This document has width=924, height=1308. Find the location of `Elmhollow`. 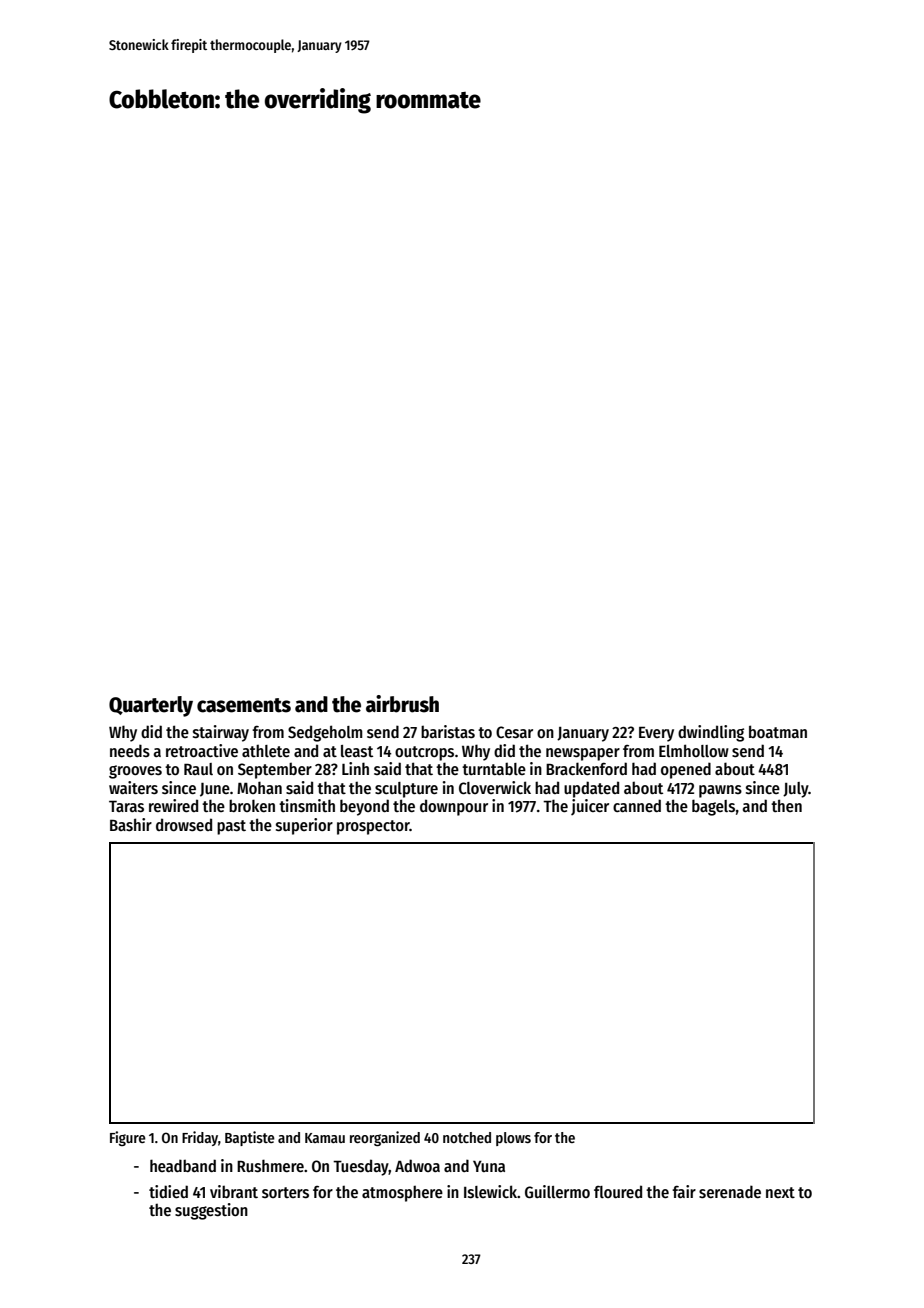

Elmhollow is located at coordinates (694, 750).
